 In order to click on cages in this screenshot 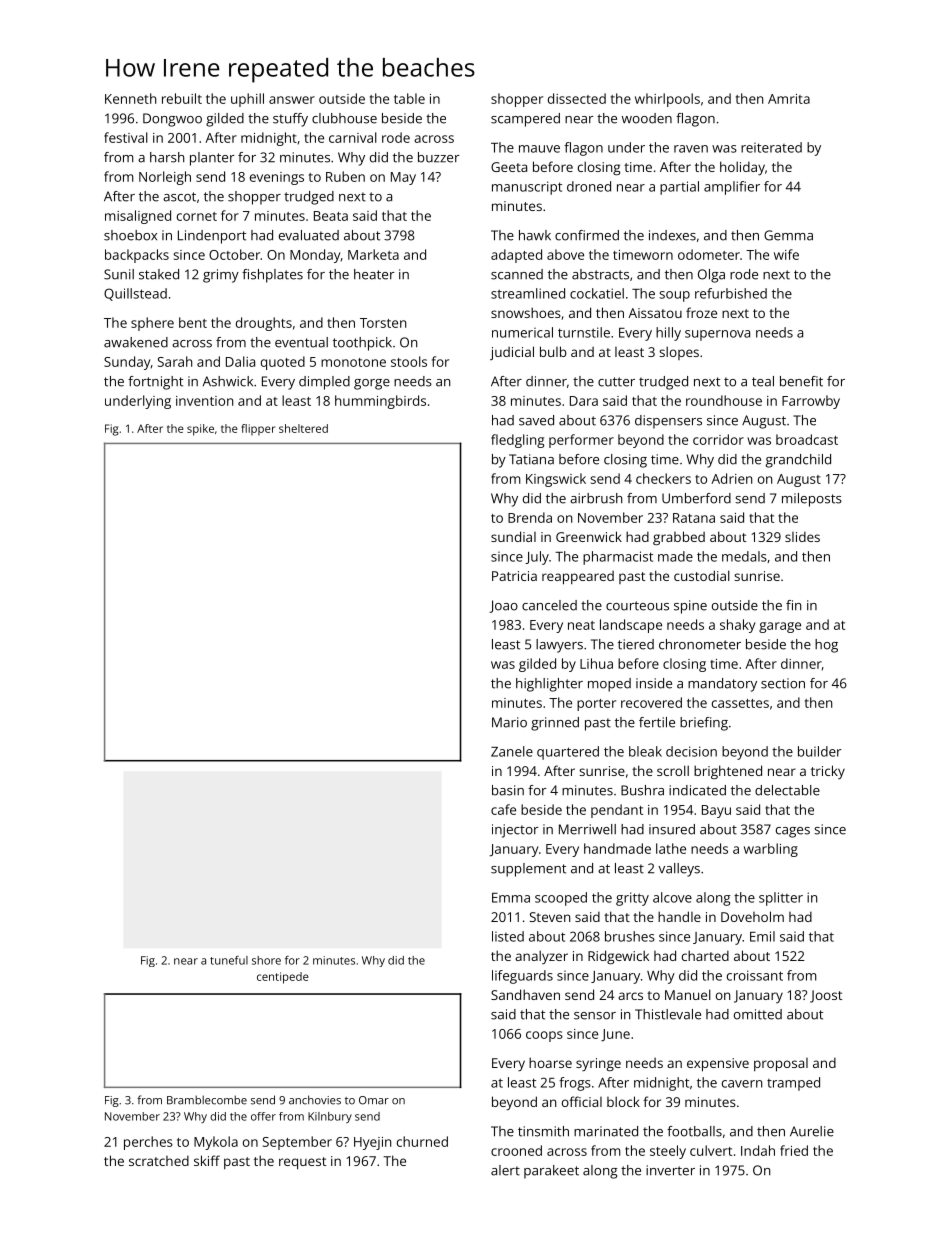, I will do `click(793, 832)`.
